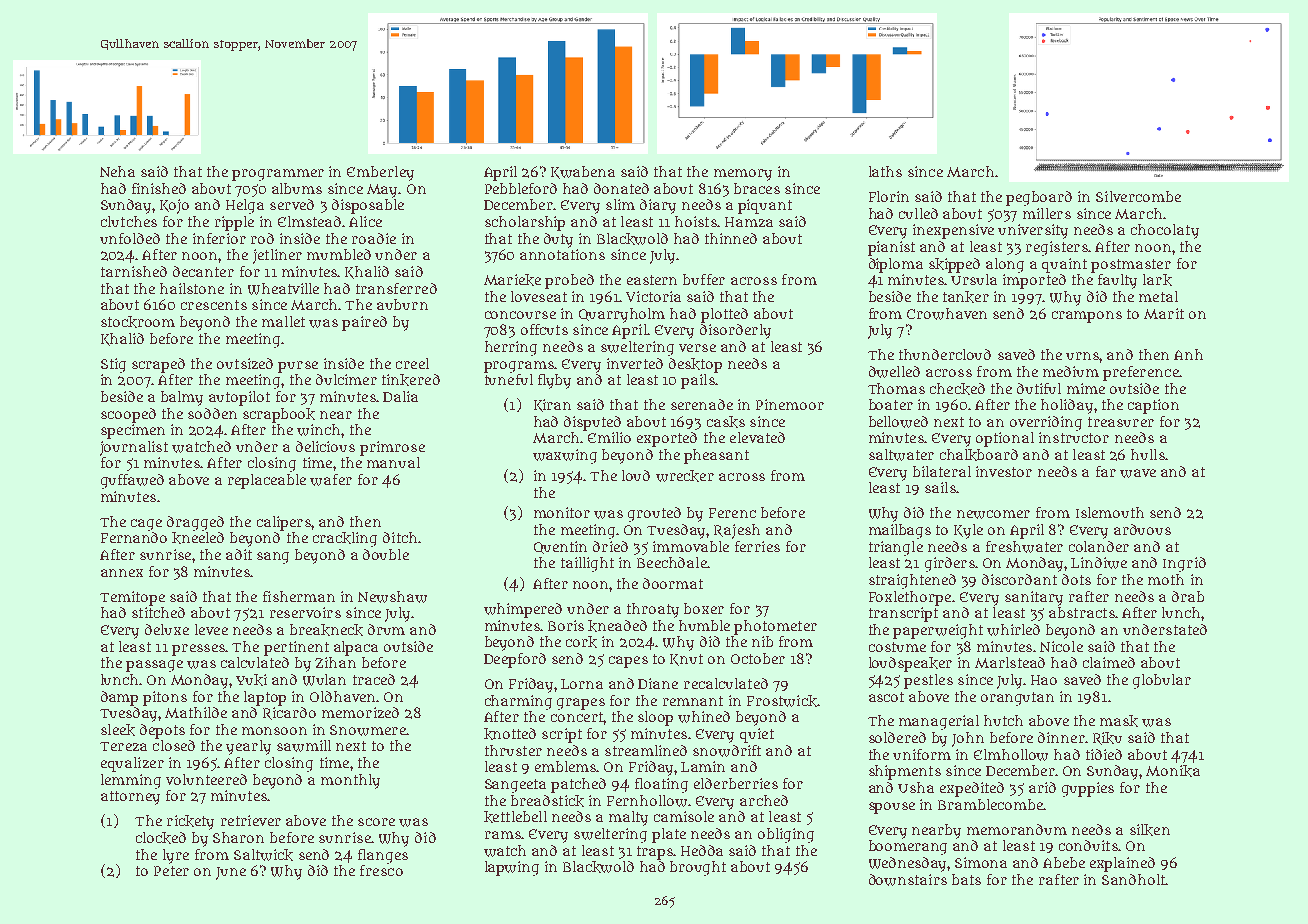 The image size is (1308, 924). What do you see at coordinates (134, 448) in the screenshot?
I see `journalist` at bounding box center [134, 448].
